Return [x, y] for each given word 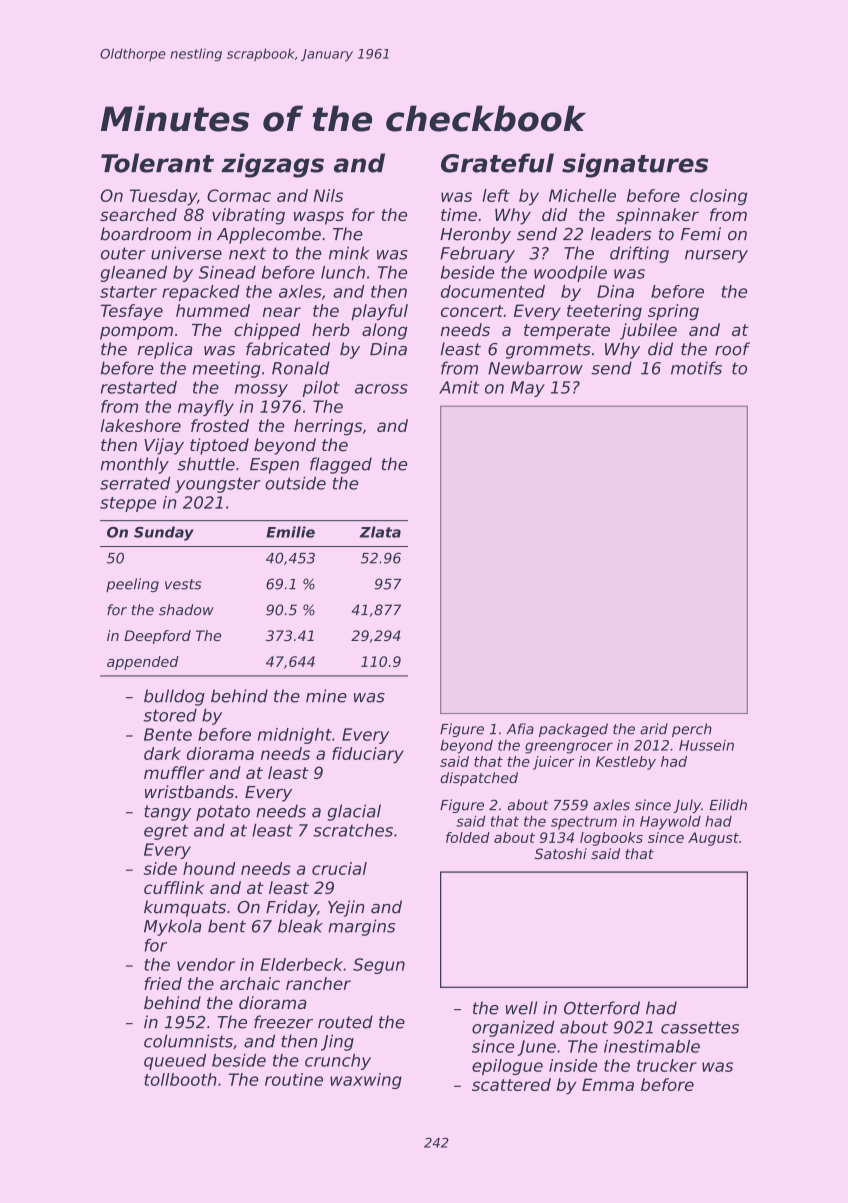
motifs [696, 368]
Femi [701, 234]
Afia [520, 729]
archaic [250, 983]
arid [654, 729]
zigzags [272, 165]
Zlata [380, 532]
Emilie [290, 532]
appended [143, 663]
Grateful [497, 163]
